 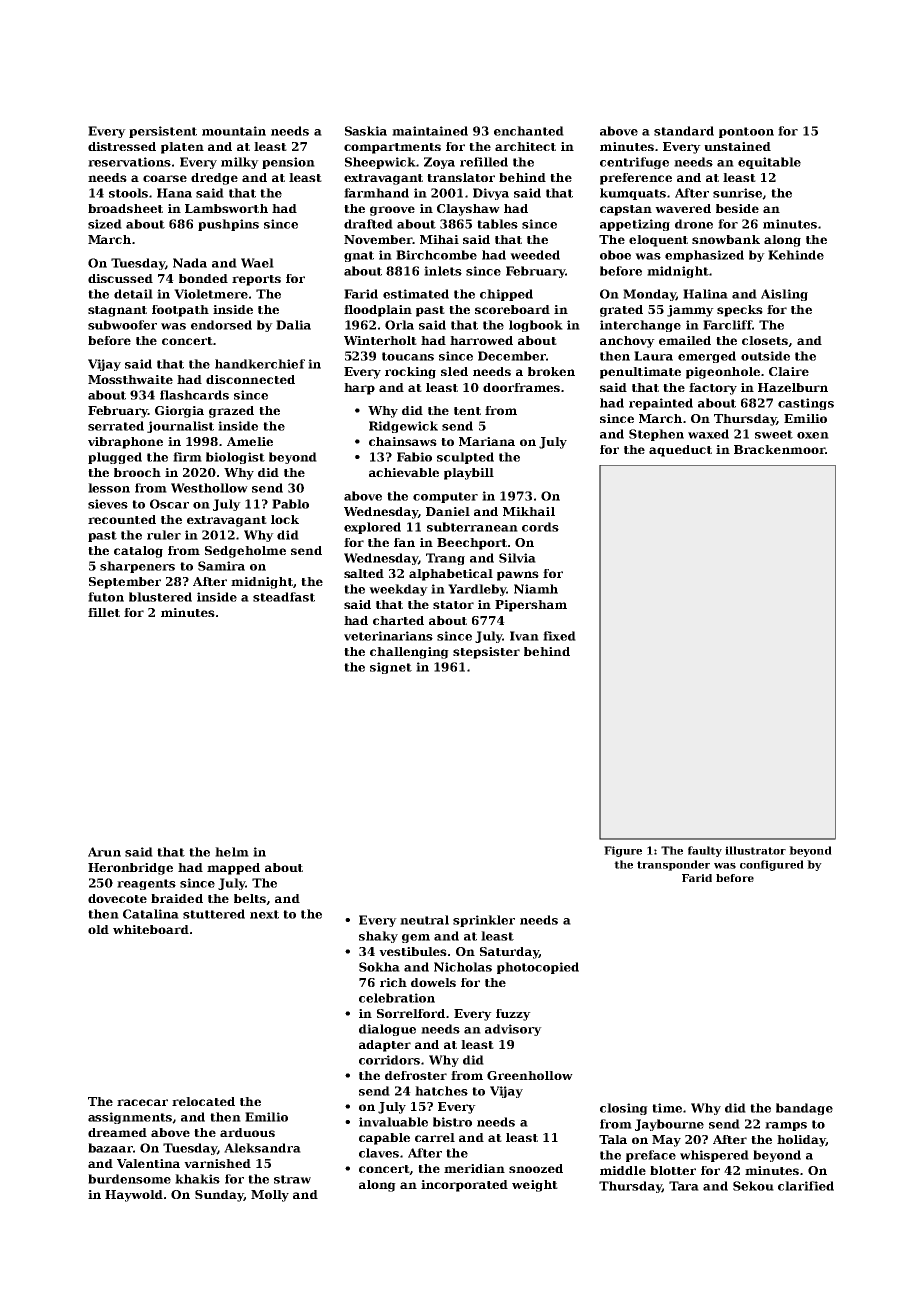 What do you see at coordinates (134, 1196) in the screenshot?
I see `Haywold` at bounding box center [134, 1196].
